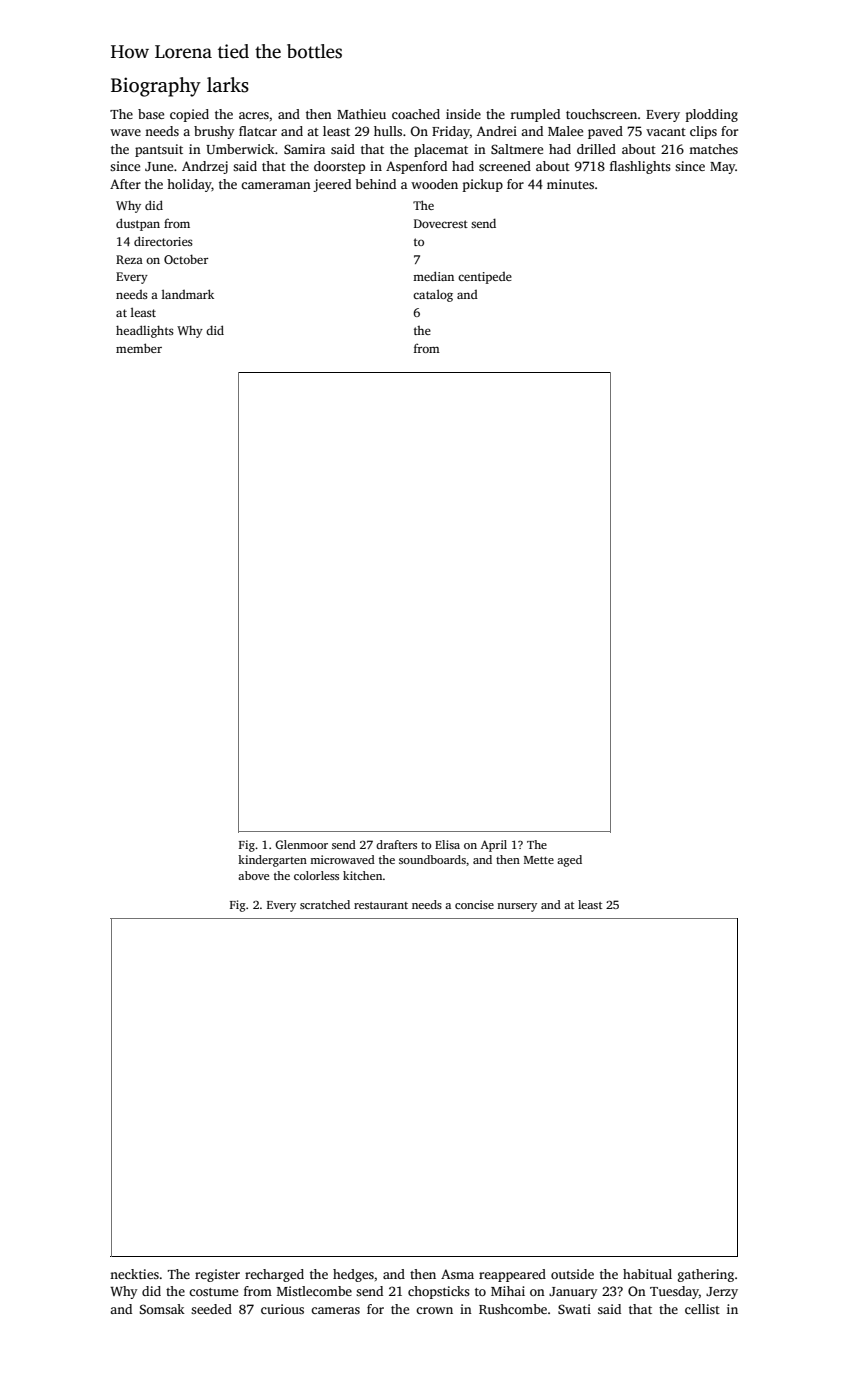  Describe the element at coordinates (706, 1275) in the screenshot. I see `gathering` at that location.
